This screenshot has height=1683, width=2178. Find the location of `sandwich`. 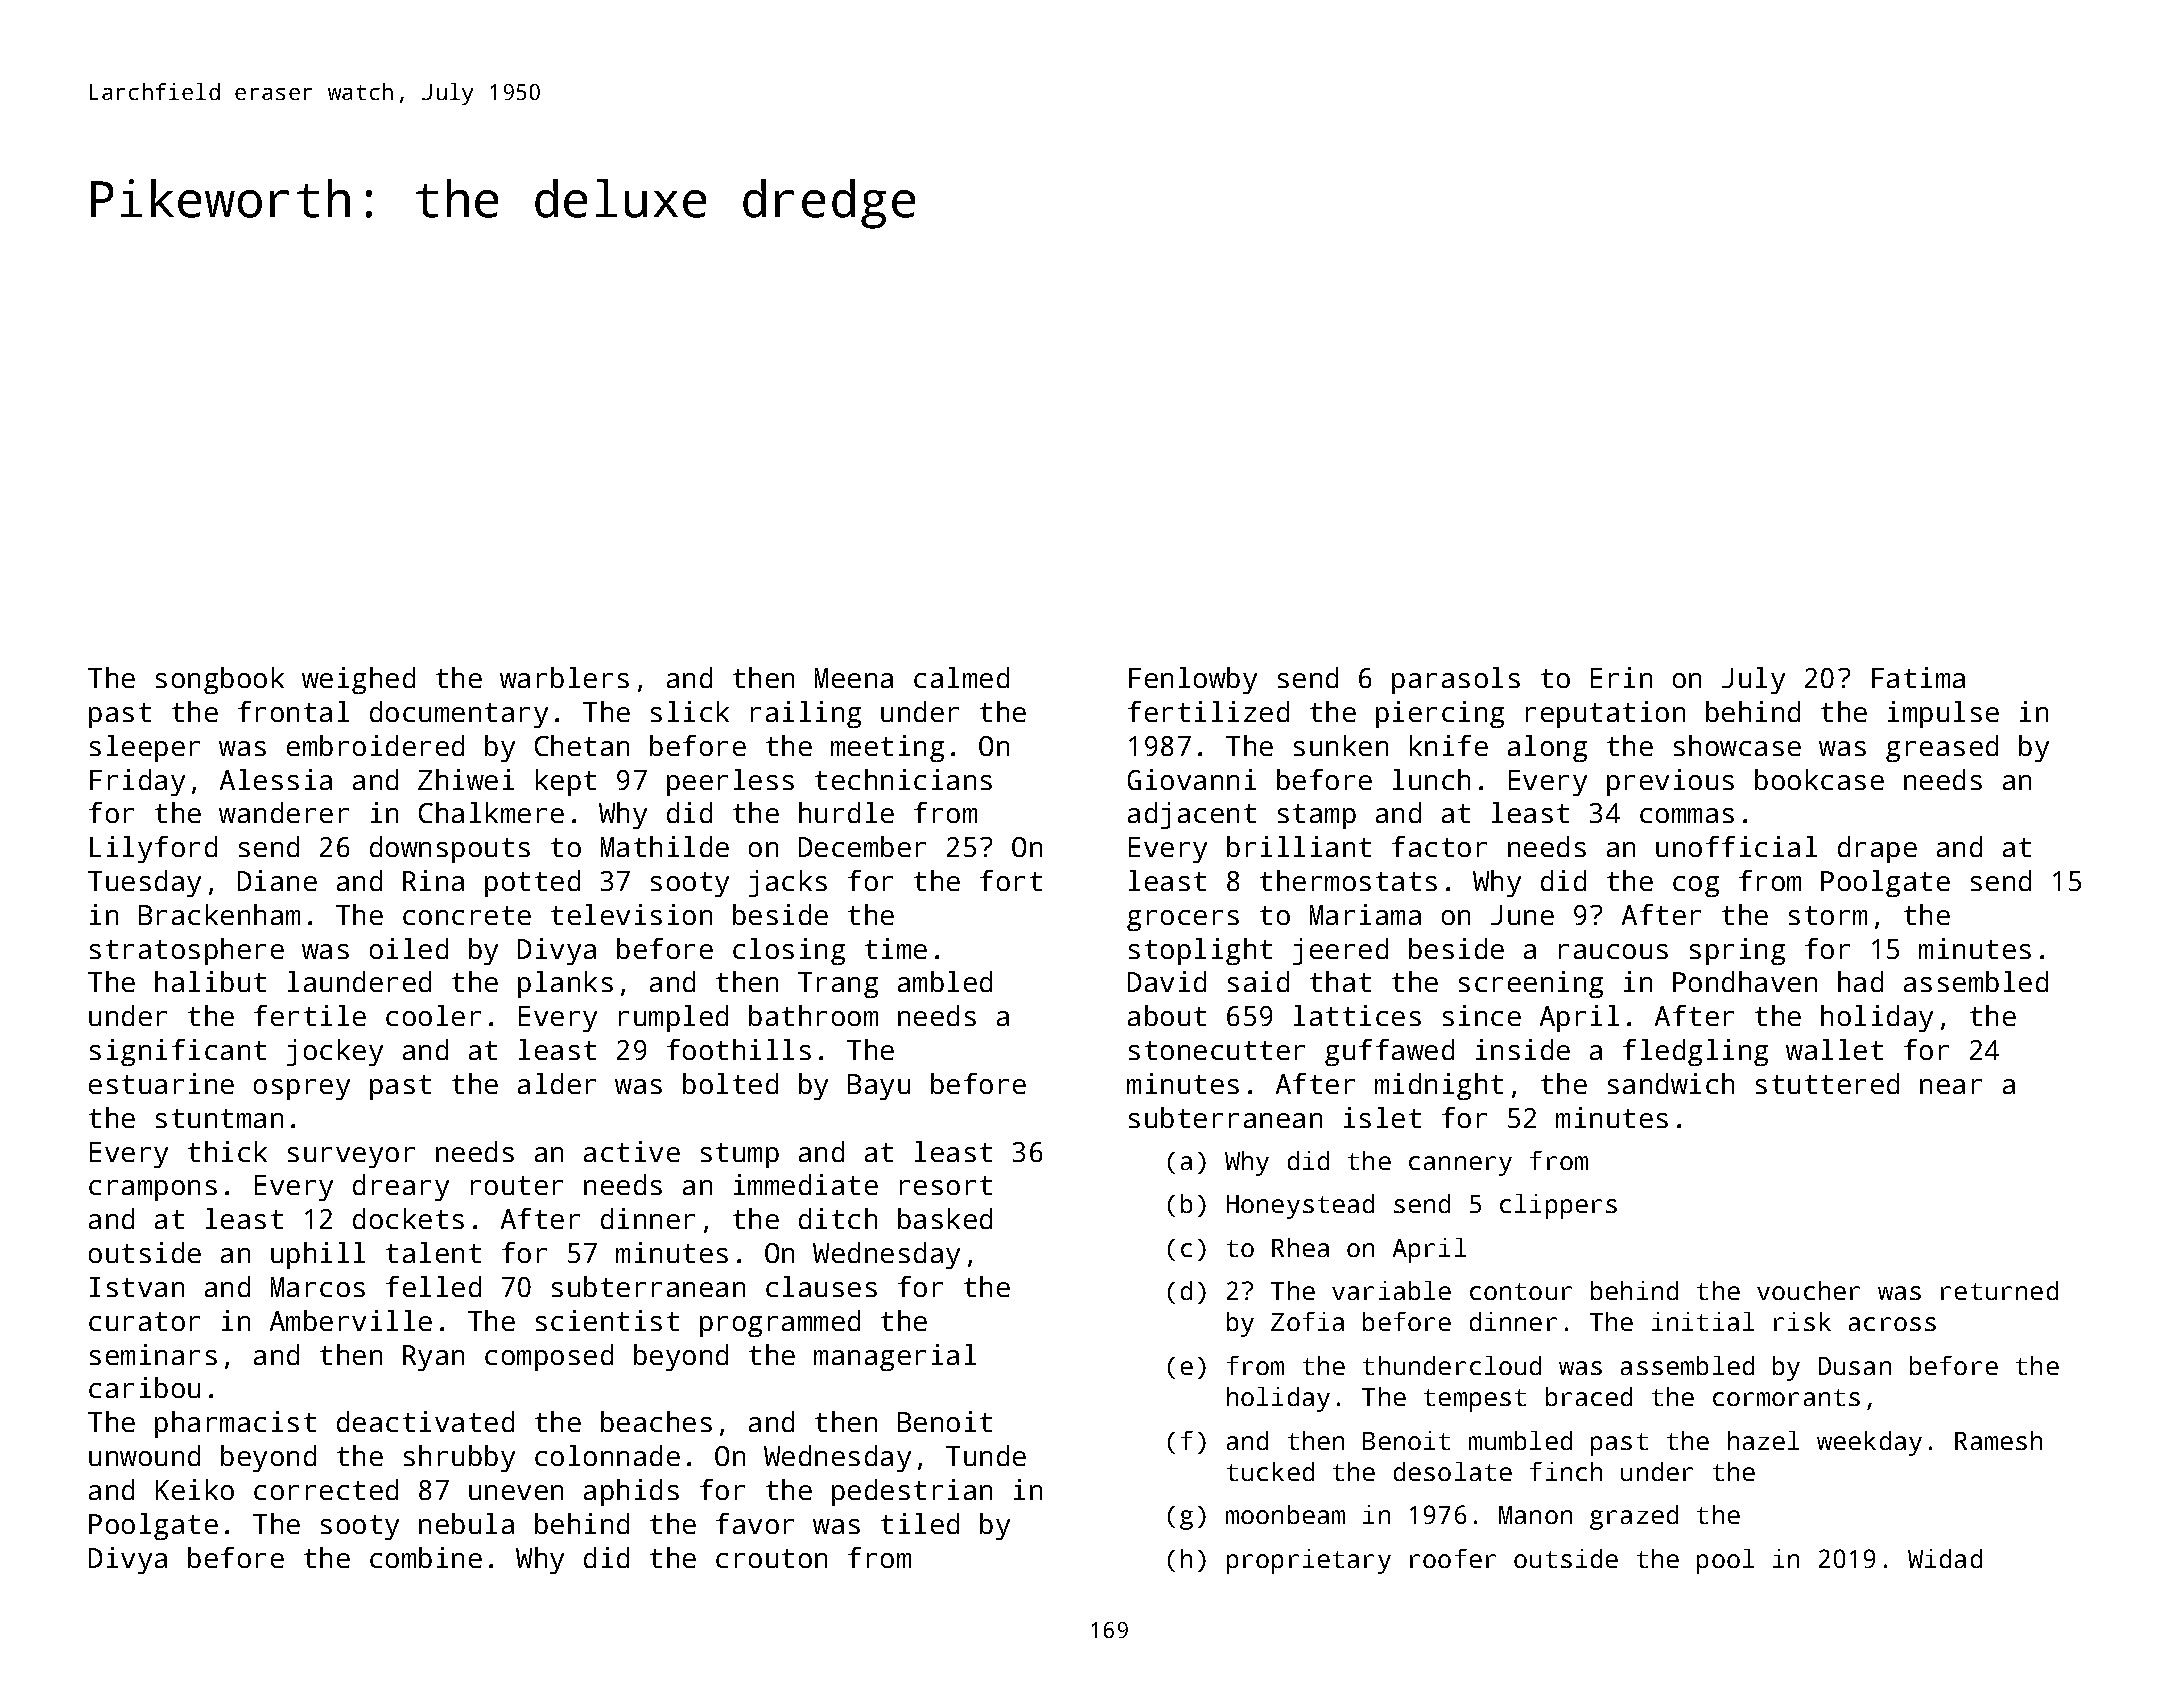

sandwich is located at coordinates (1671, 1083).
